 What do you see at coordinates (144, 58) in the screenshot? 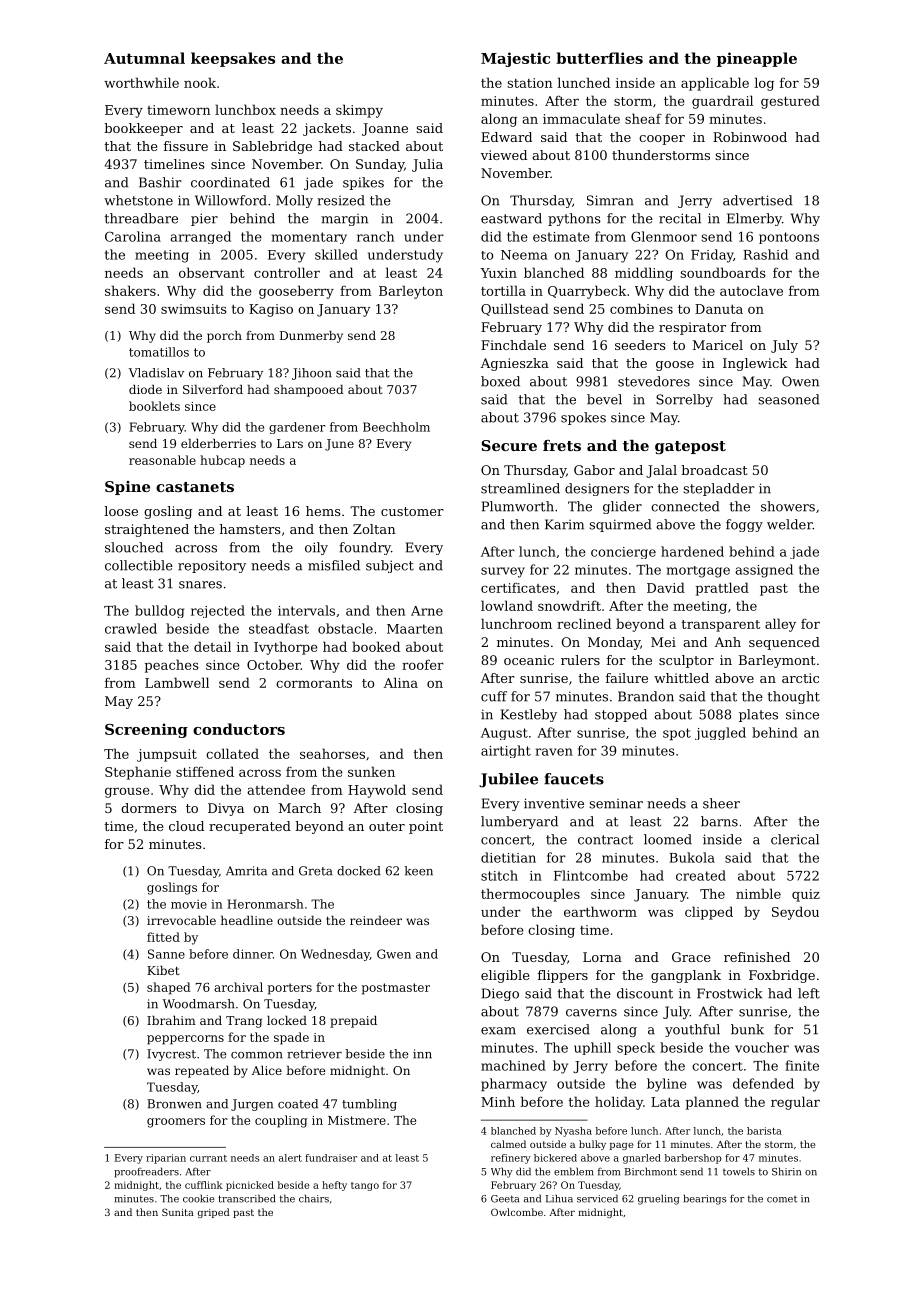
I see `Autumnal` at bounding box center [144, 58].
